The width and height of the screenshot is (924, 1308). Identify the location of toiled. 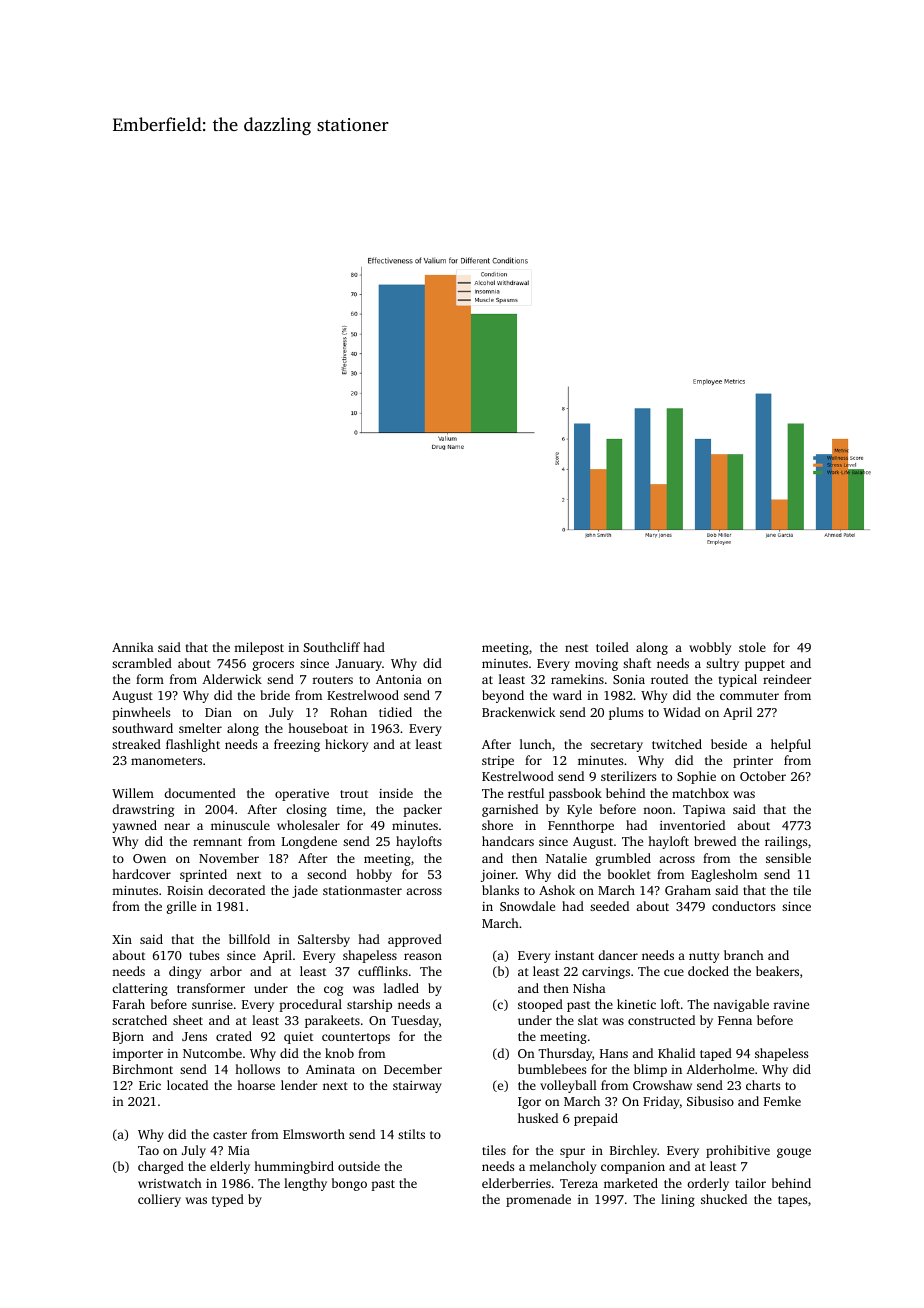
(612, 647).
